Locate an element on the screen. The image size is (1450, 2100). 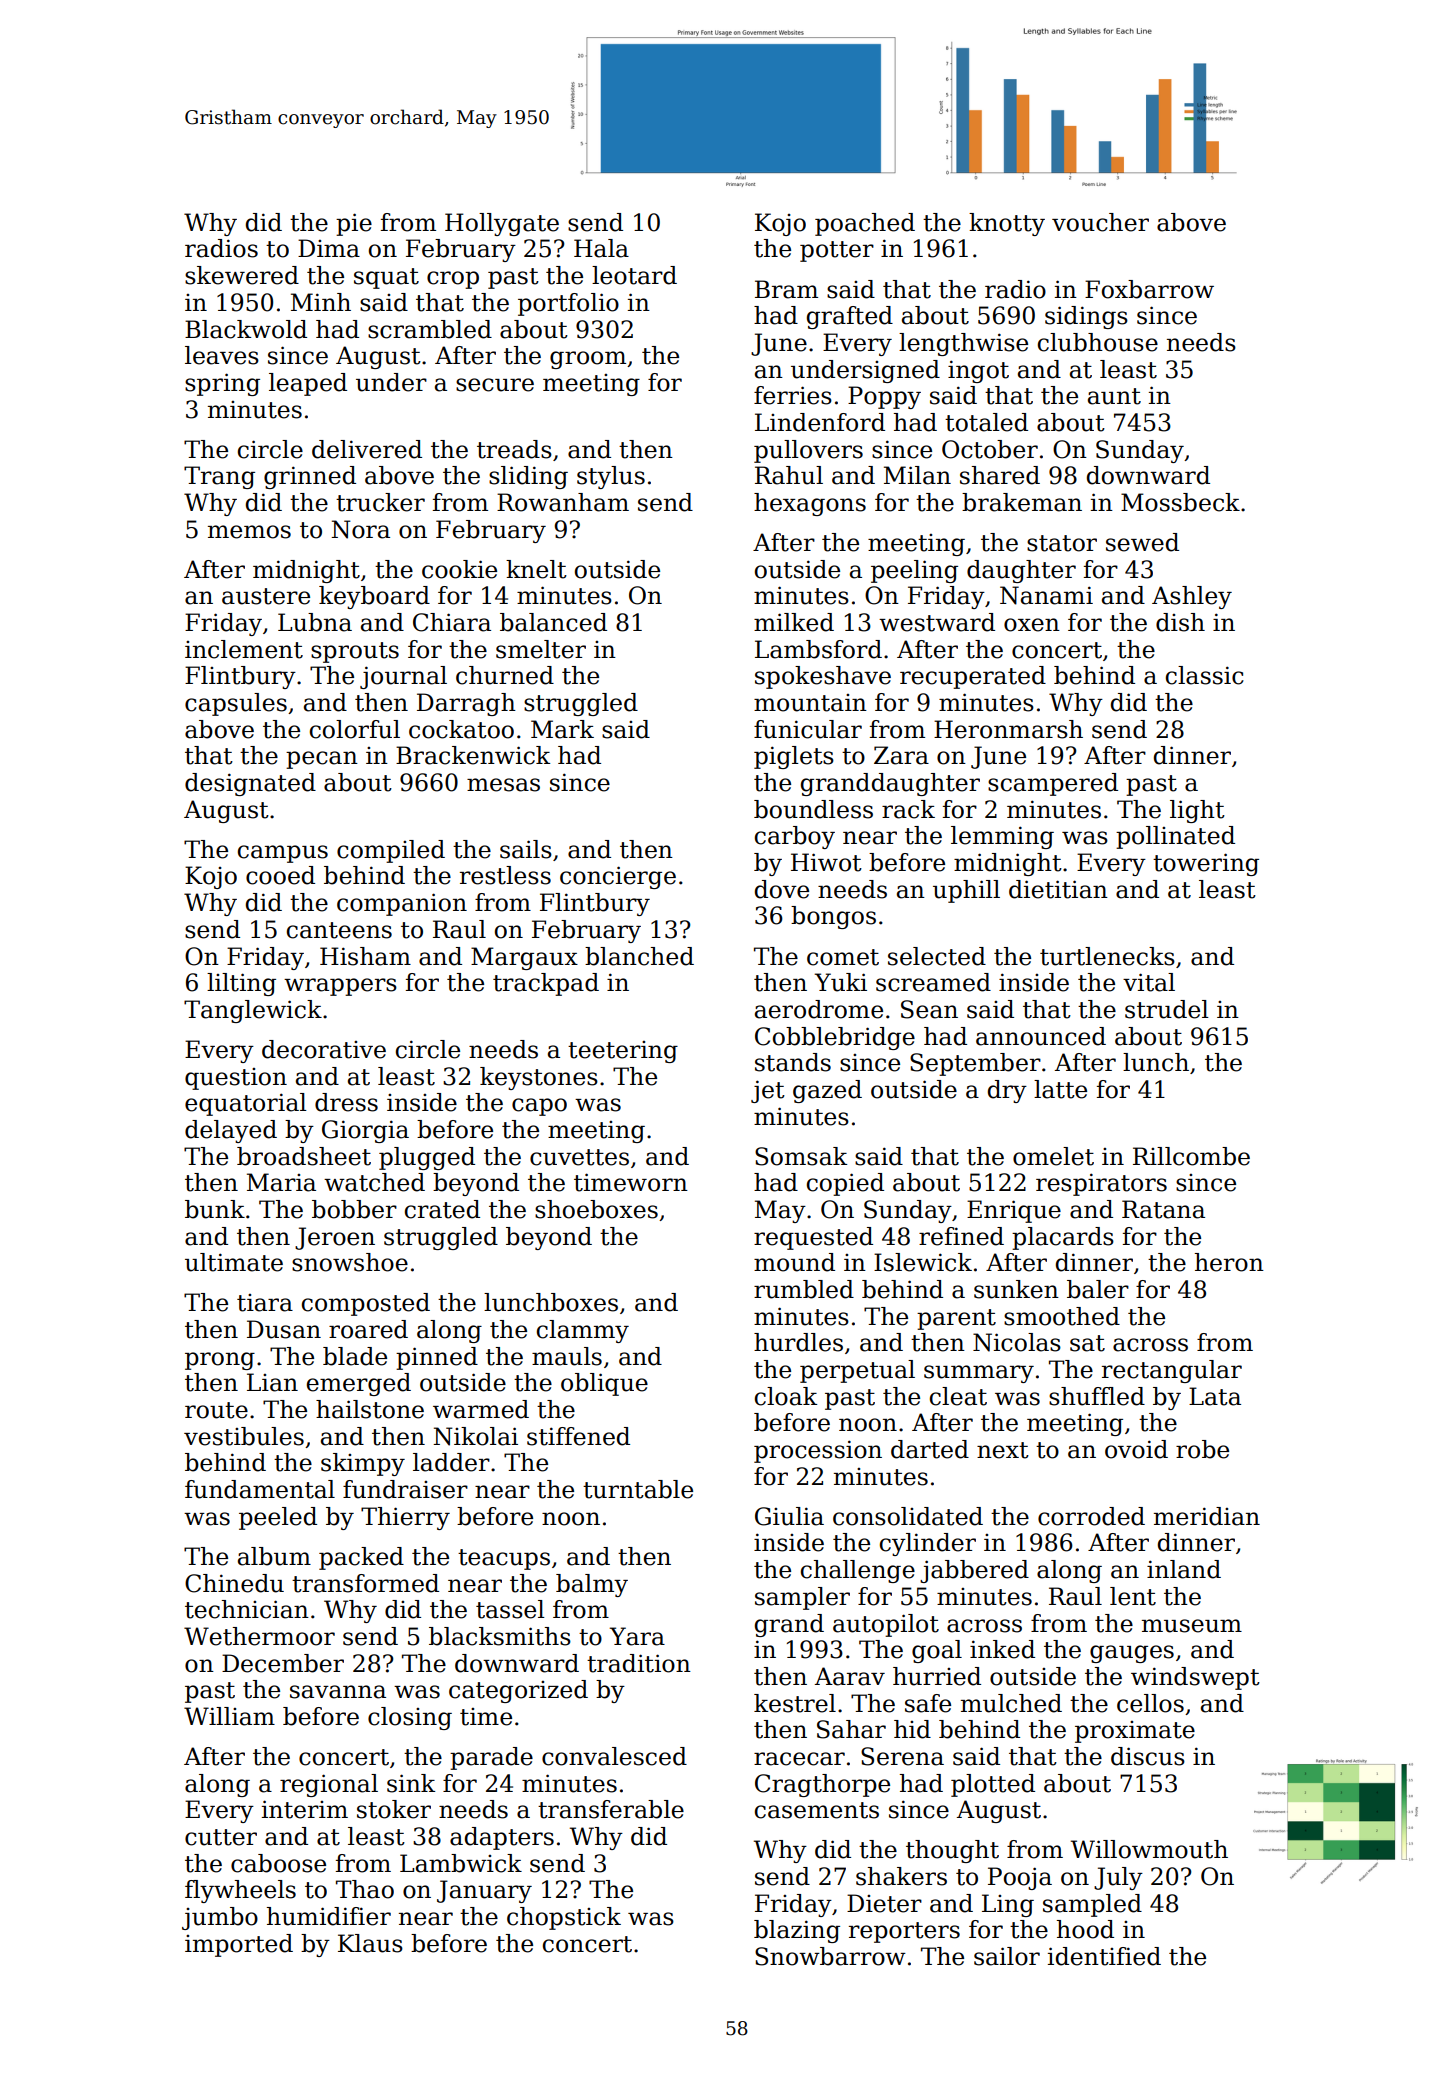
windswept is located at coordinates (1195, 1678).
